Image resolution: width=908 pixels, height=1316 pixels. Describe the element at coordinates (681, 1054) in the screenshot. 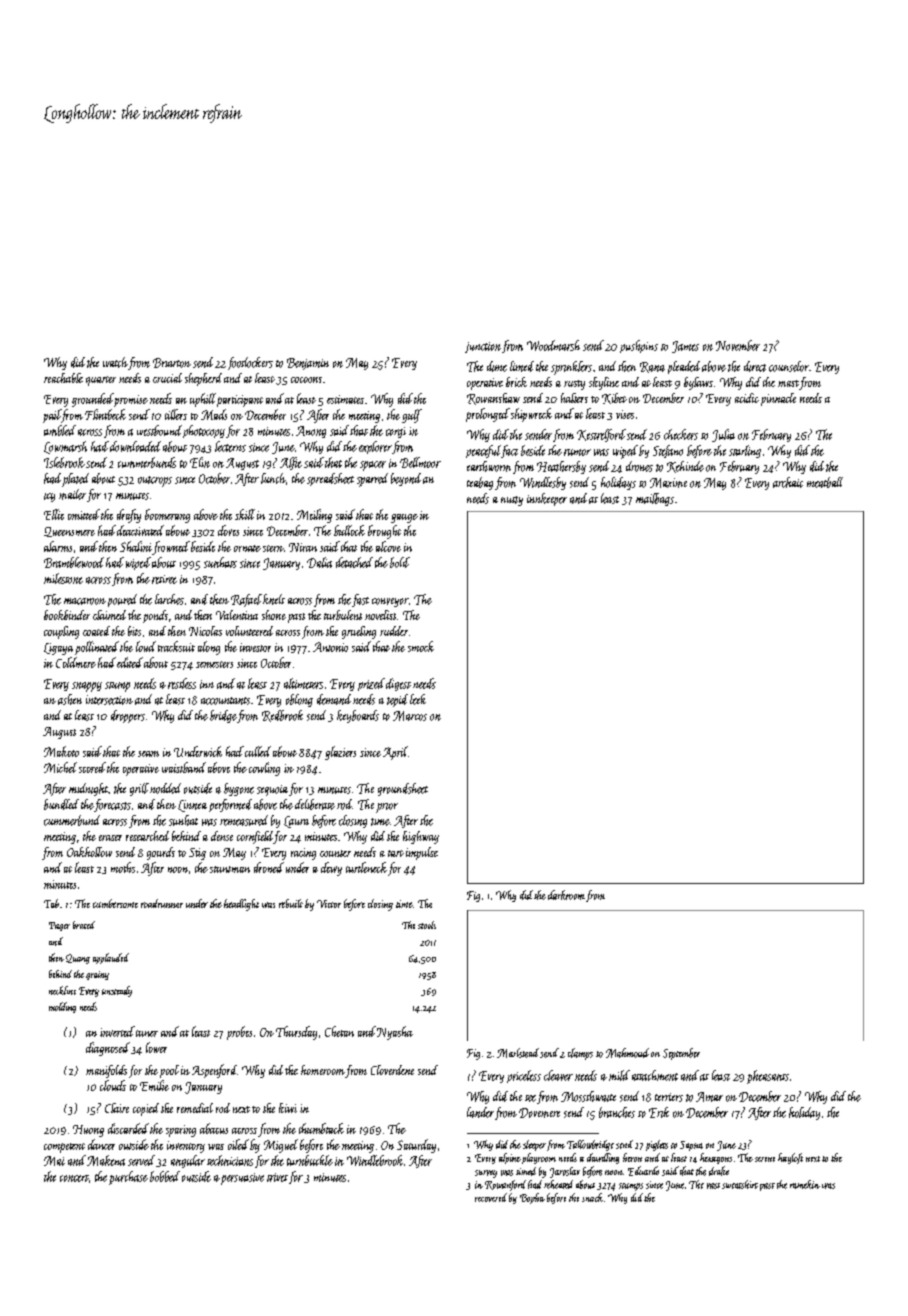

I see `September` at that location.
